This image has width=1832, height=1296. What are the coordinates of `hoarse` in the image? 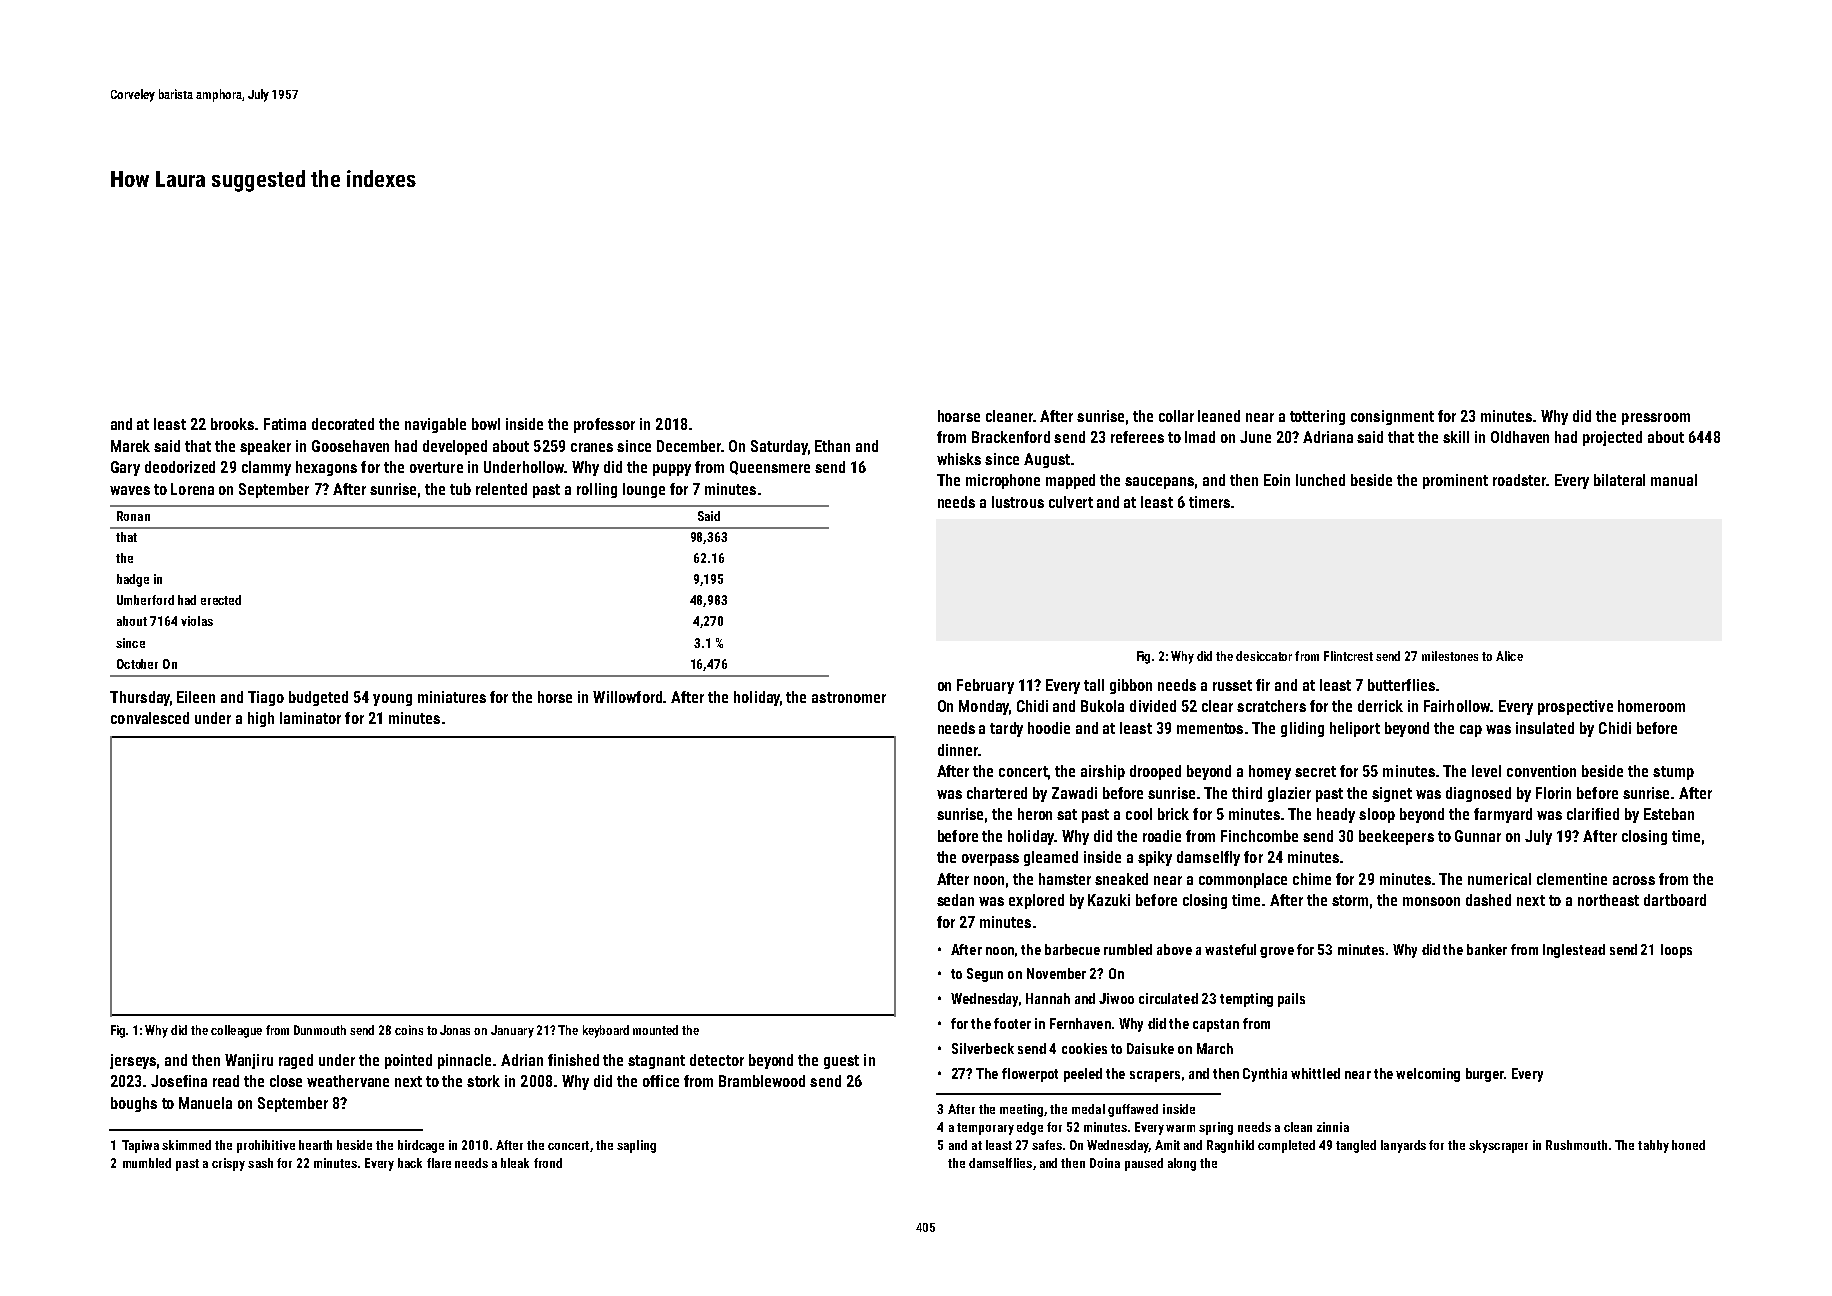 It's located at (959, 416).
